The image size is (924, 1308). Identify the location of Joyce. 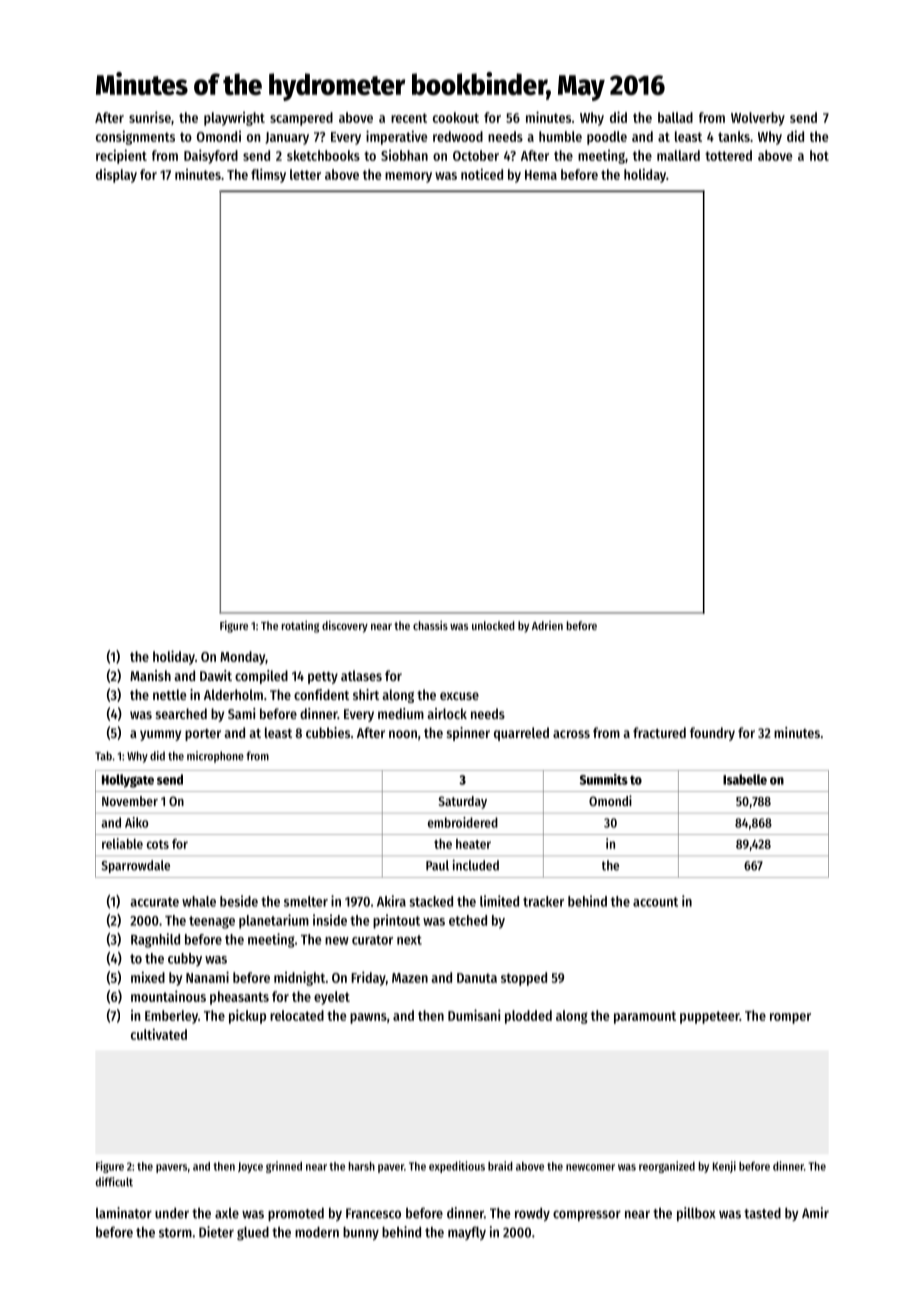
(250, 1167).
